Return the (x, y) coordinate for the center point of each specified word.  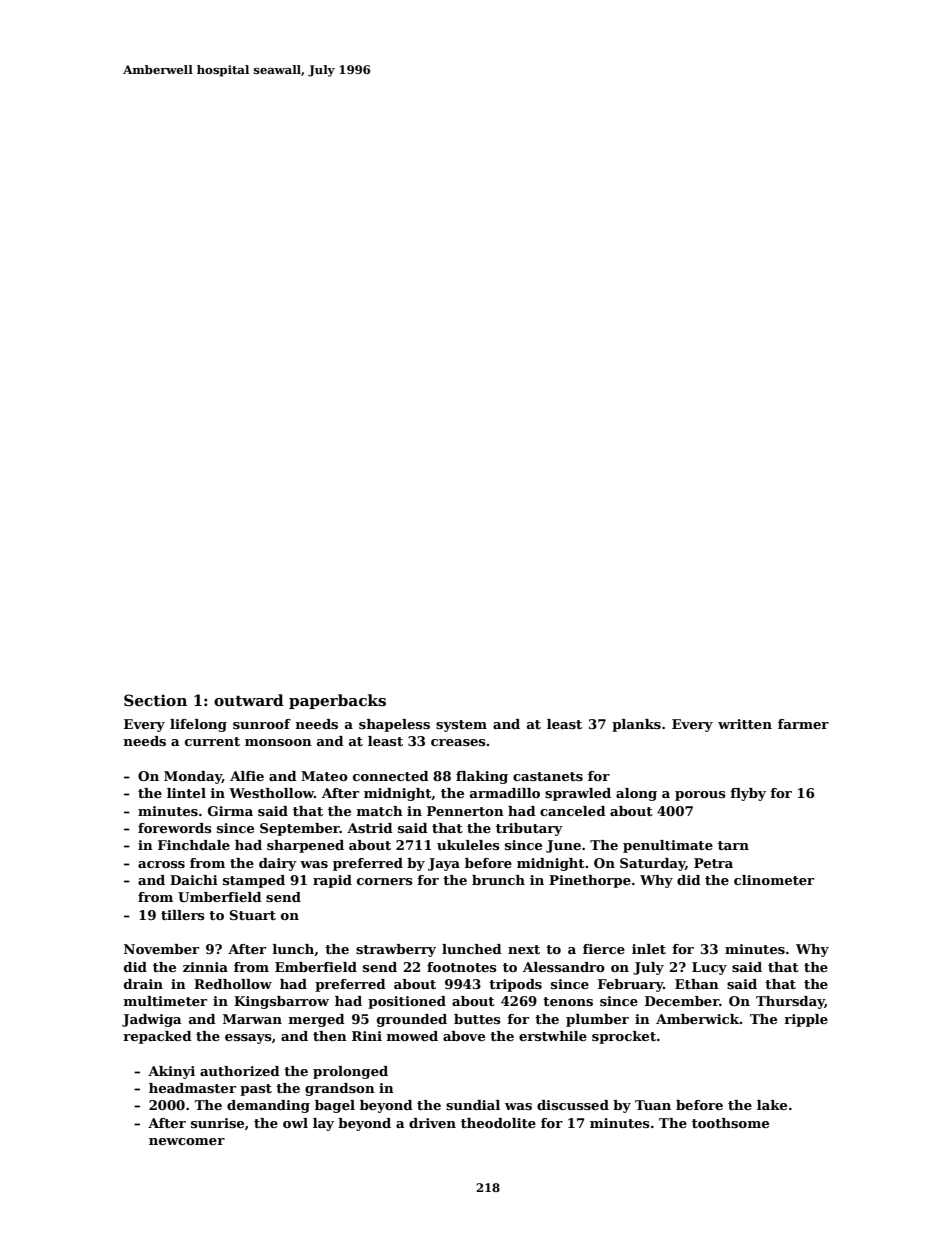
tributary (529, 829)
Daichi (194, 880)
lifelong (198, 725)
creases (458, 742)
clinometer (774, 880)
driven (432, 1123)
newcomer (187, 1141)
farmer (803, 724)
